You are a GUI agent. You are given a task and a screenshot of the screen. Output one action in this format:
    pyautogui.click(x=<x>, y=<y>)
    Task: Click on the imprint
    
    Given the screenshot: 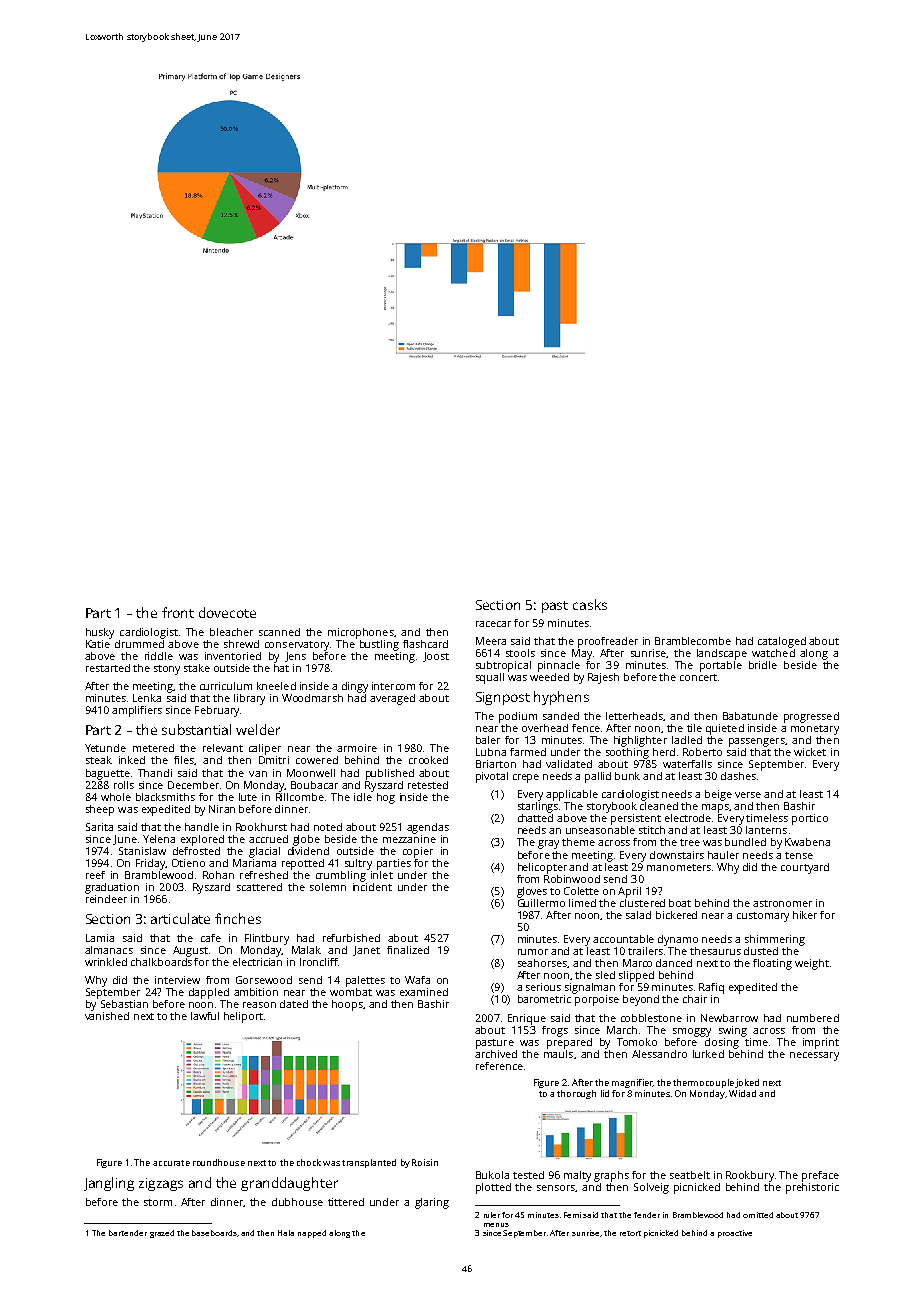 What is the action you would take?
    pyautogui.click(x=821, y=1043)
